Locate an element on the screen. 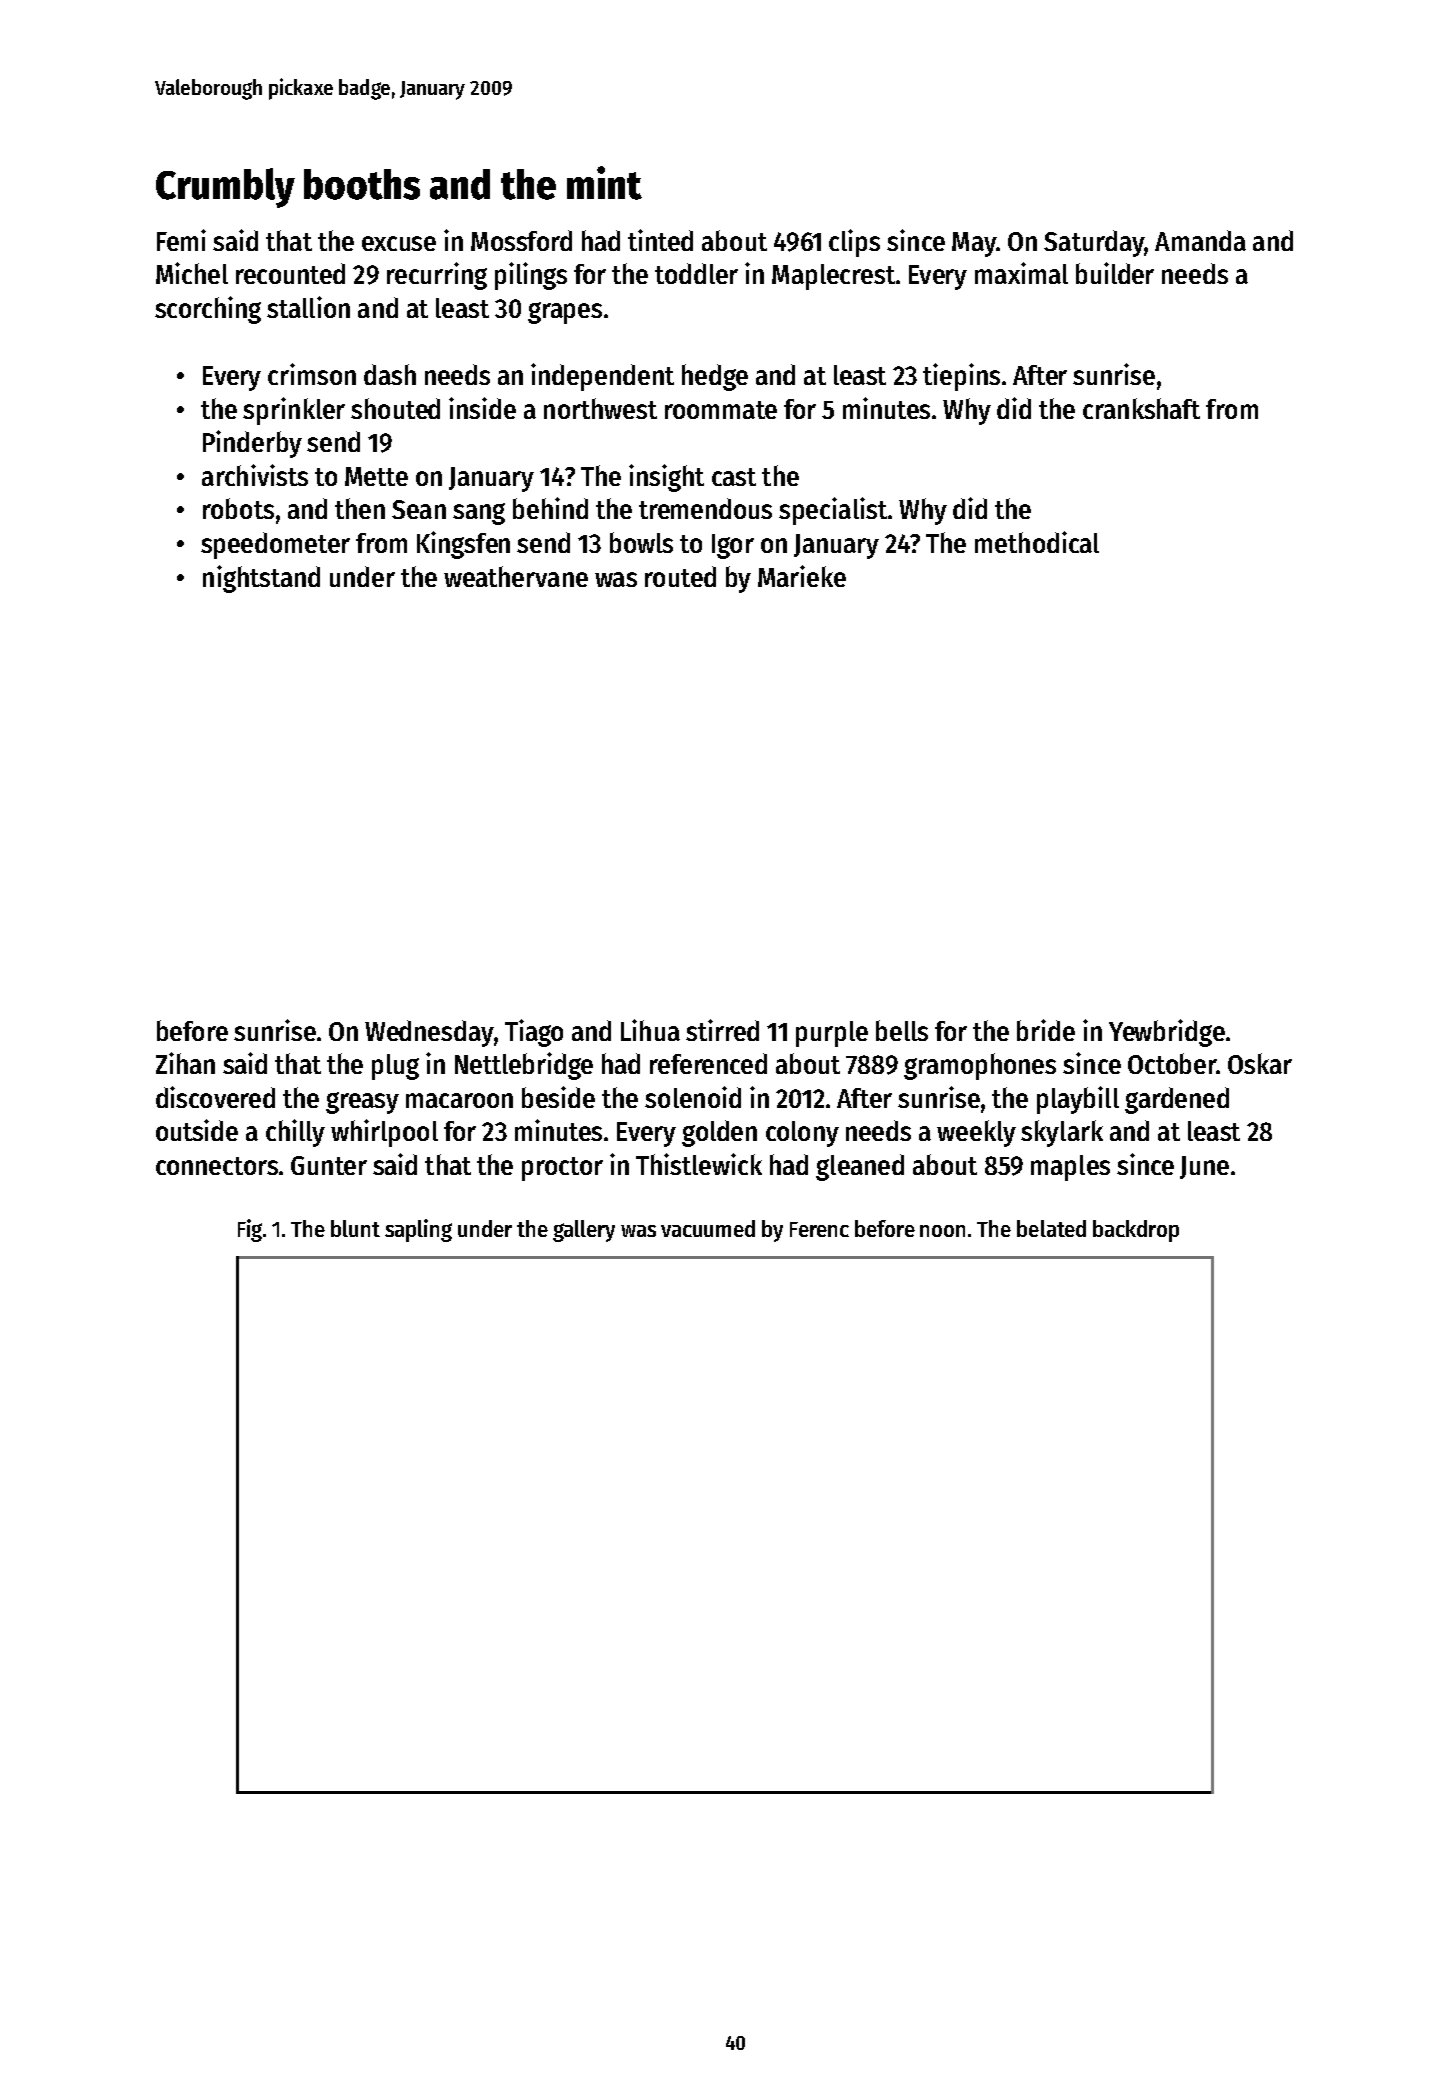 This screenshot has height=2100, width=1450. crankshaft is located at coordinates (1141, 408).
